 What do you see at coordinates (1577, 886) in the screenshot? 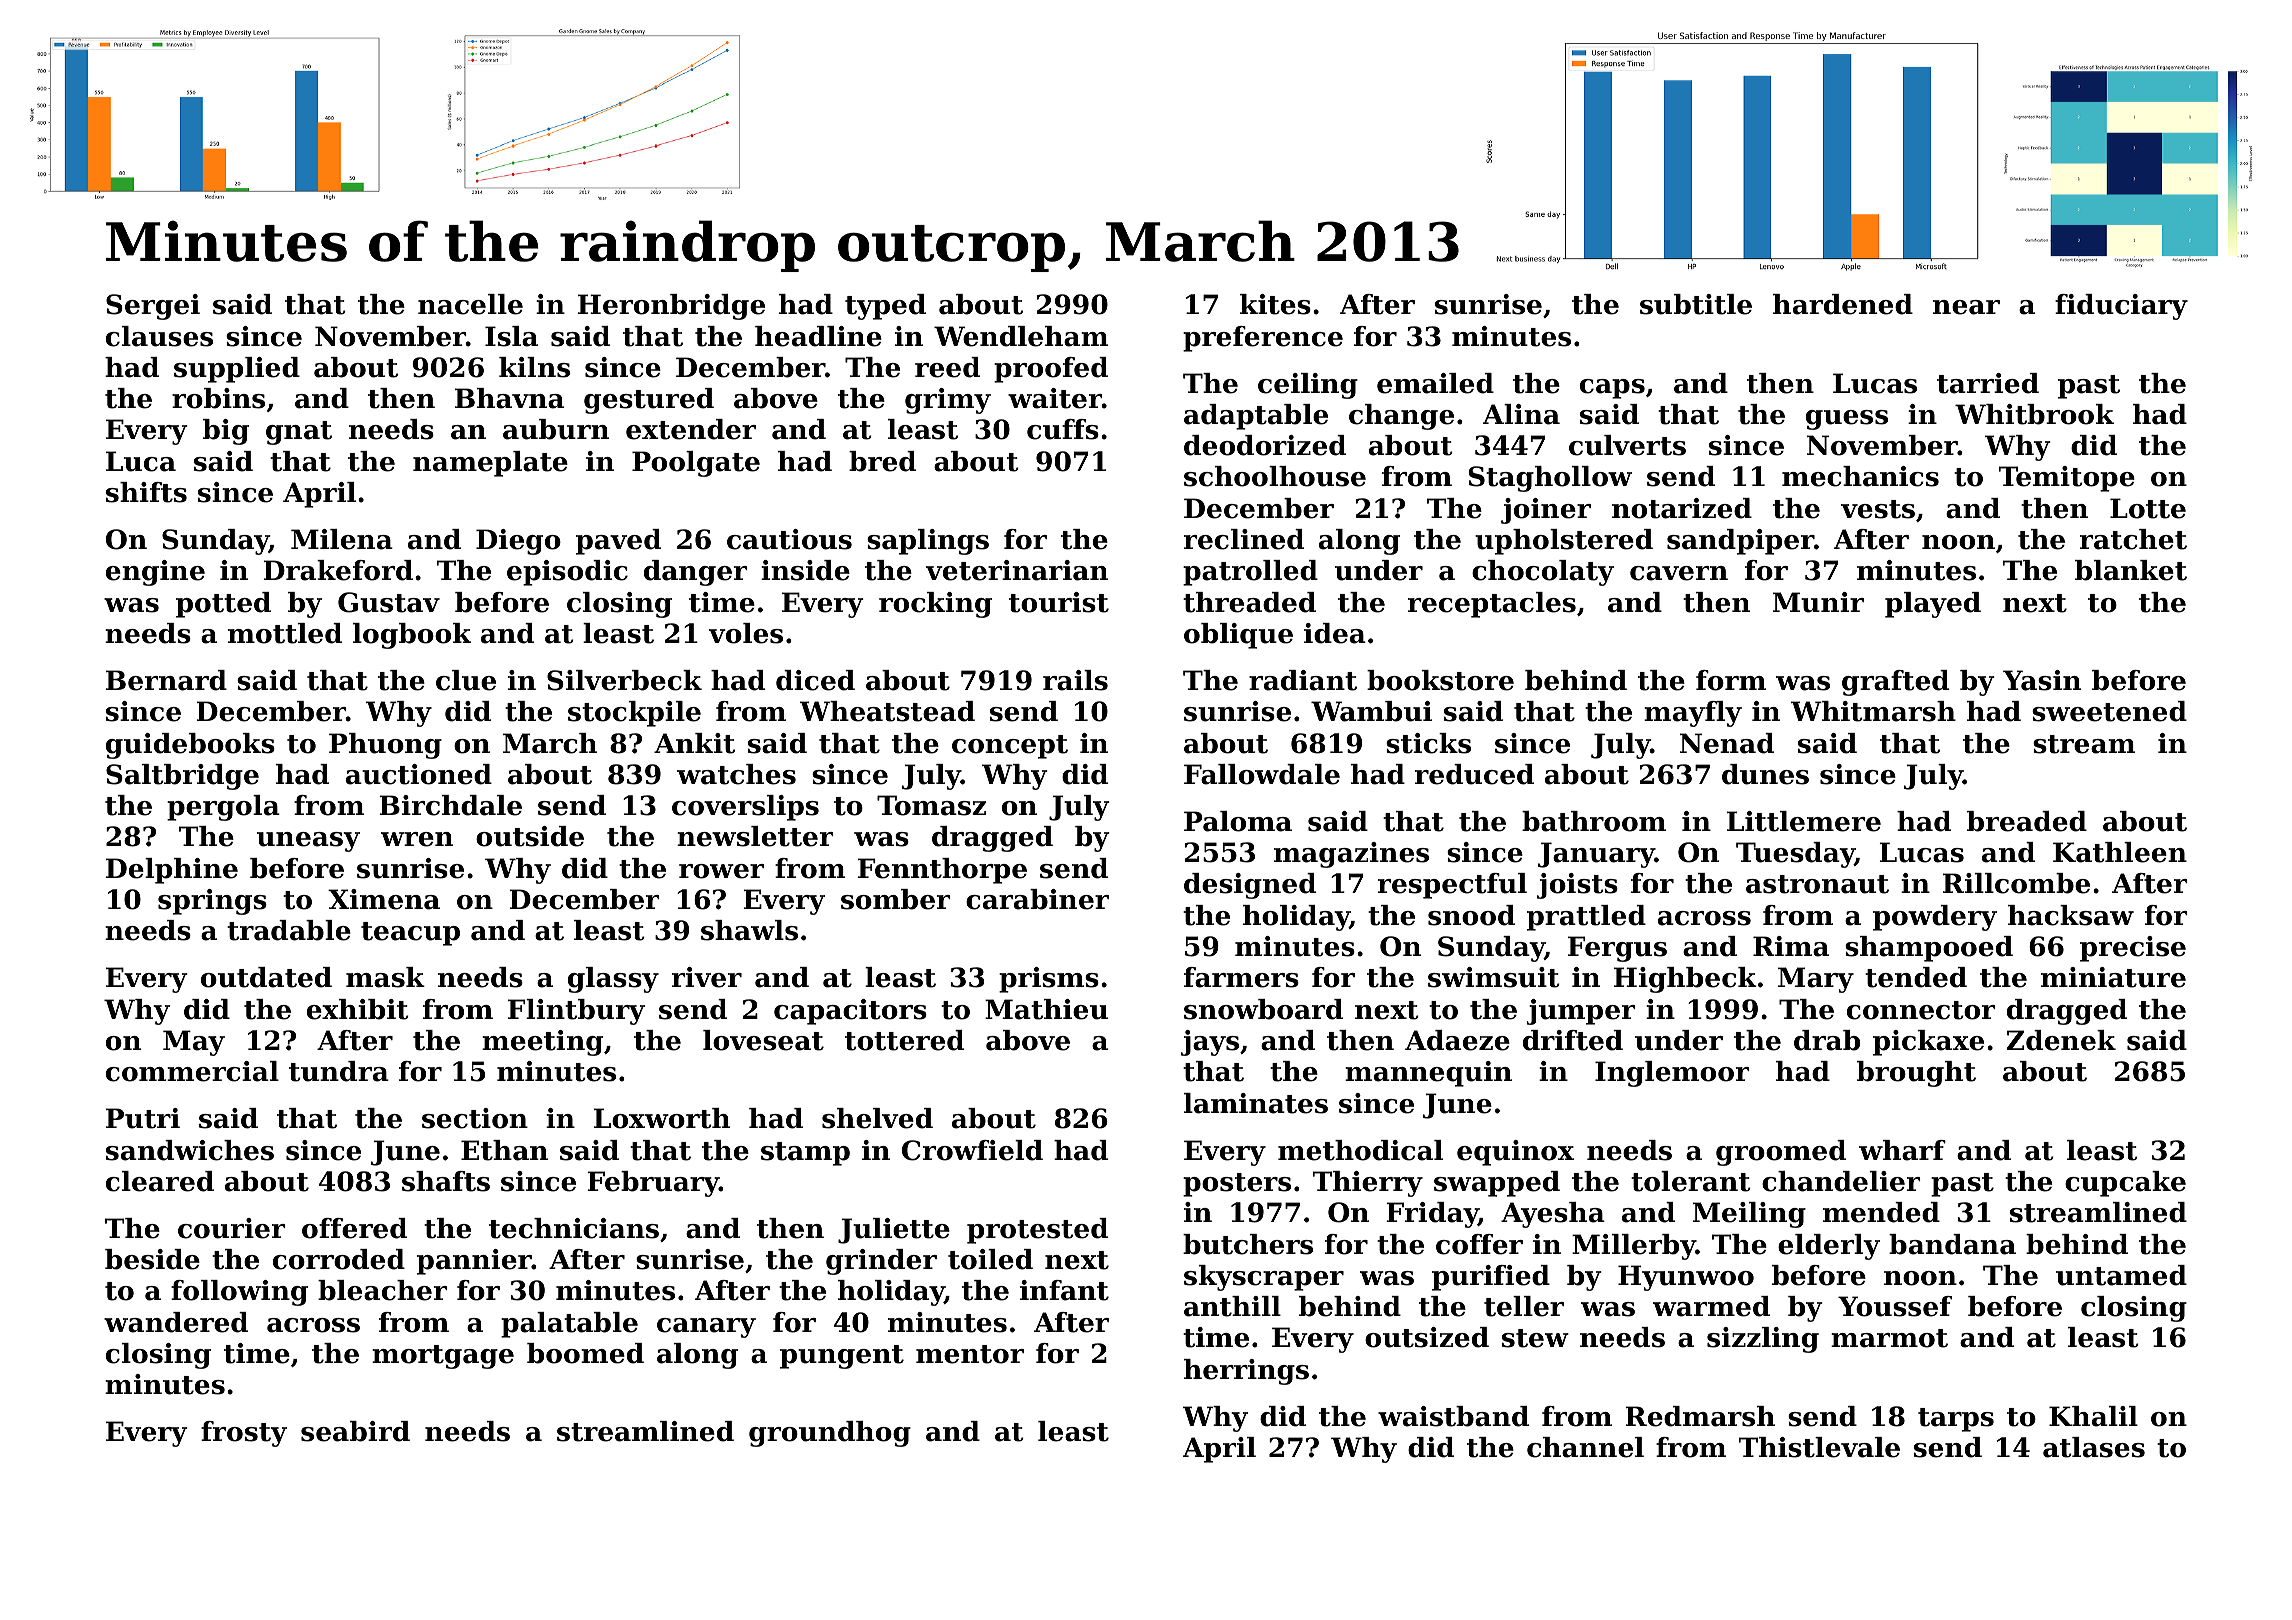
I see `joists` at bounding box center [1577, 886].
